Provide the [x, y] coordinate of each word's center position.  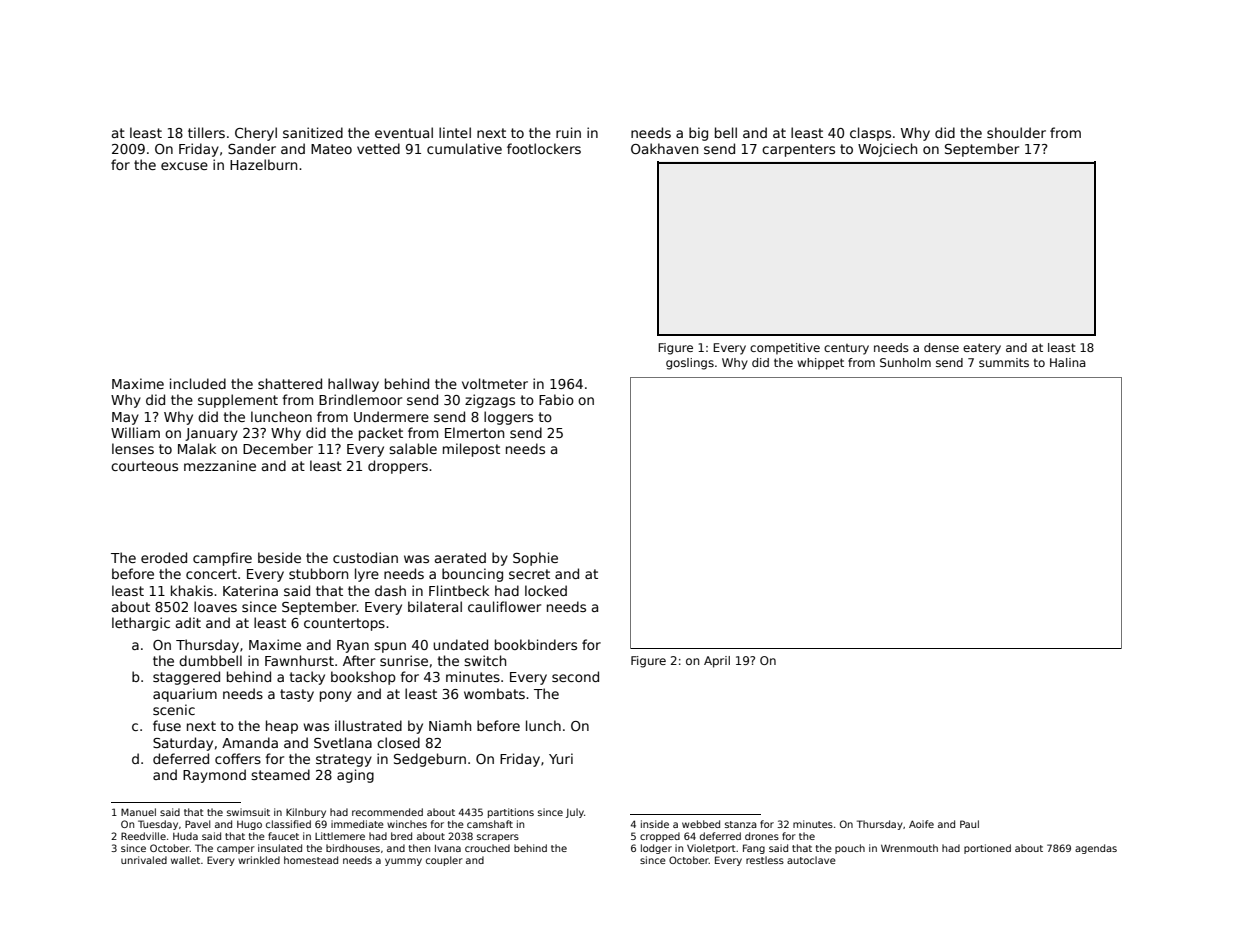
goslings [690, 364]
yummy [403, 862]
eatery [982, 349]
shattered [290, 383]
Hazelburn [263, 164]
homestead [311, 860]
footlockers [544, 148]
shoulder [1016, 132]
